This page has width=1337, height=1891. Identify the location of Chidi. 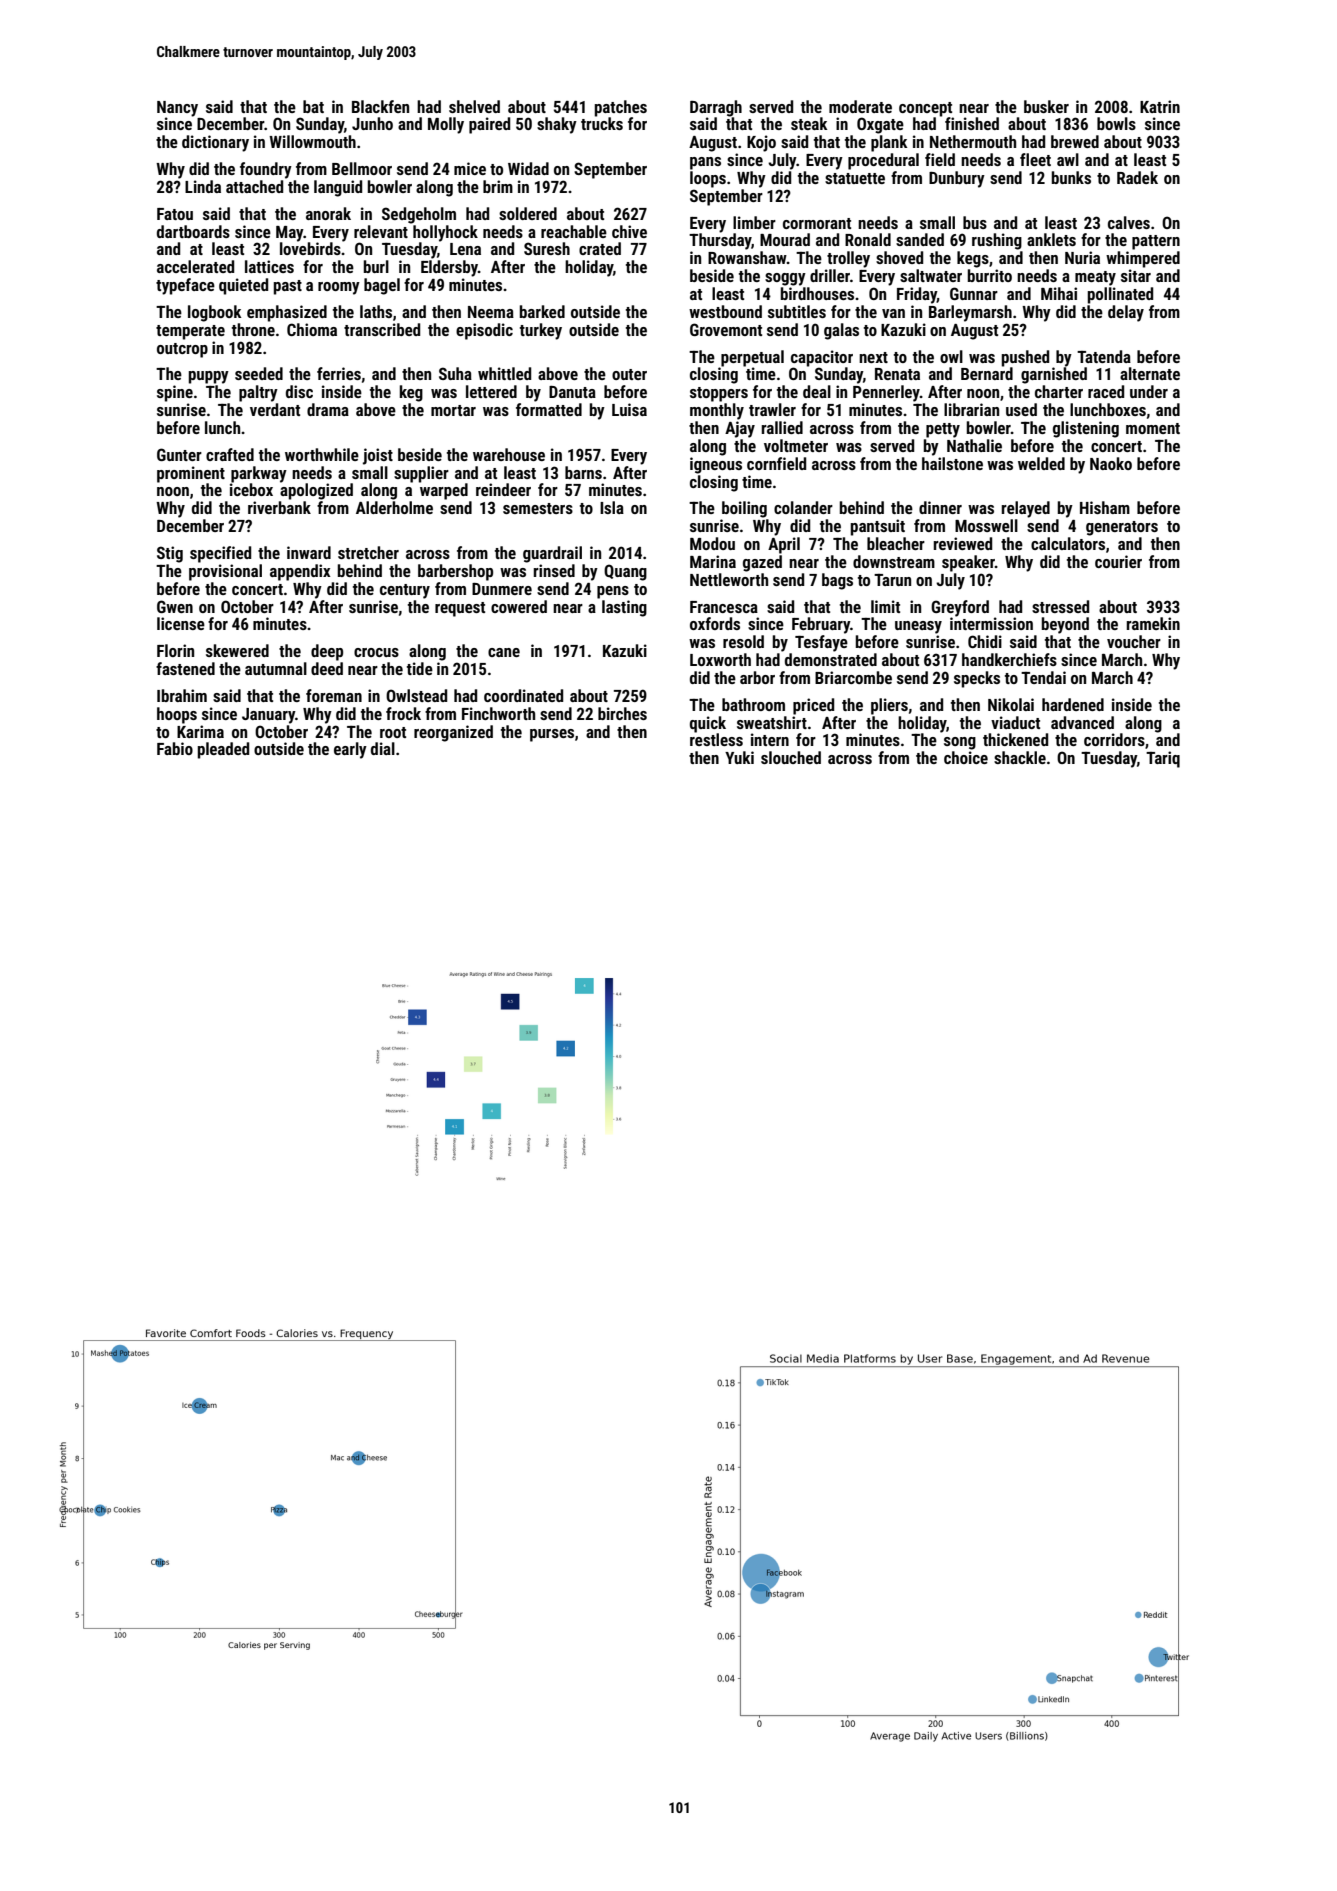
(985, 641).
